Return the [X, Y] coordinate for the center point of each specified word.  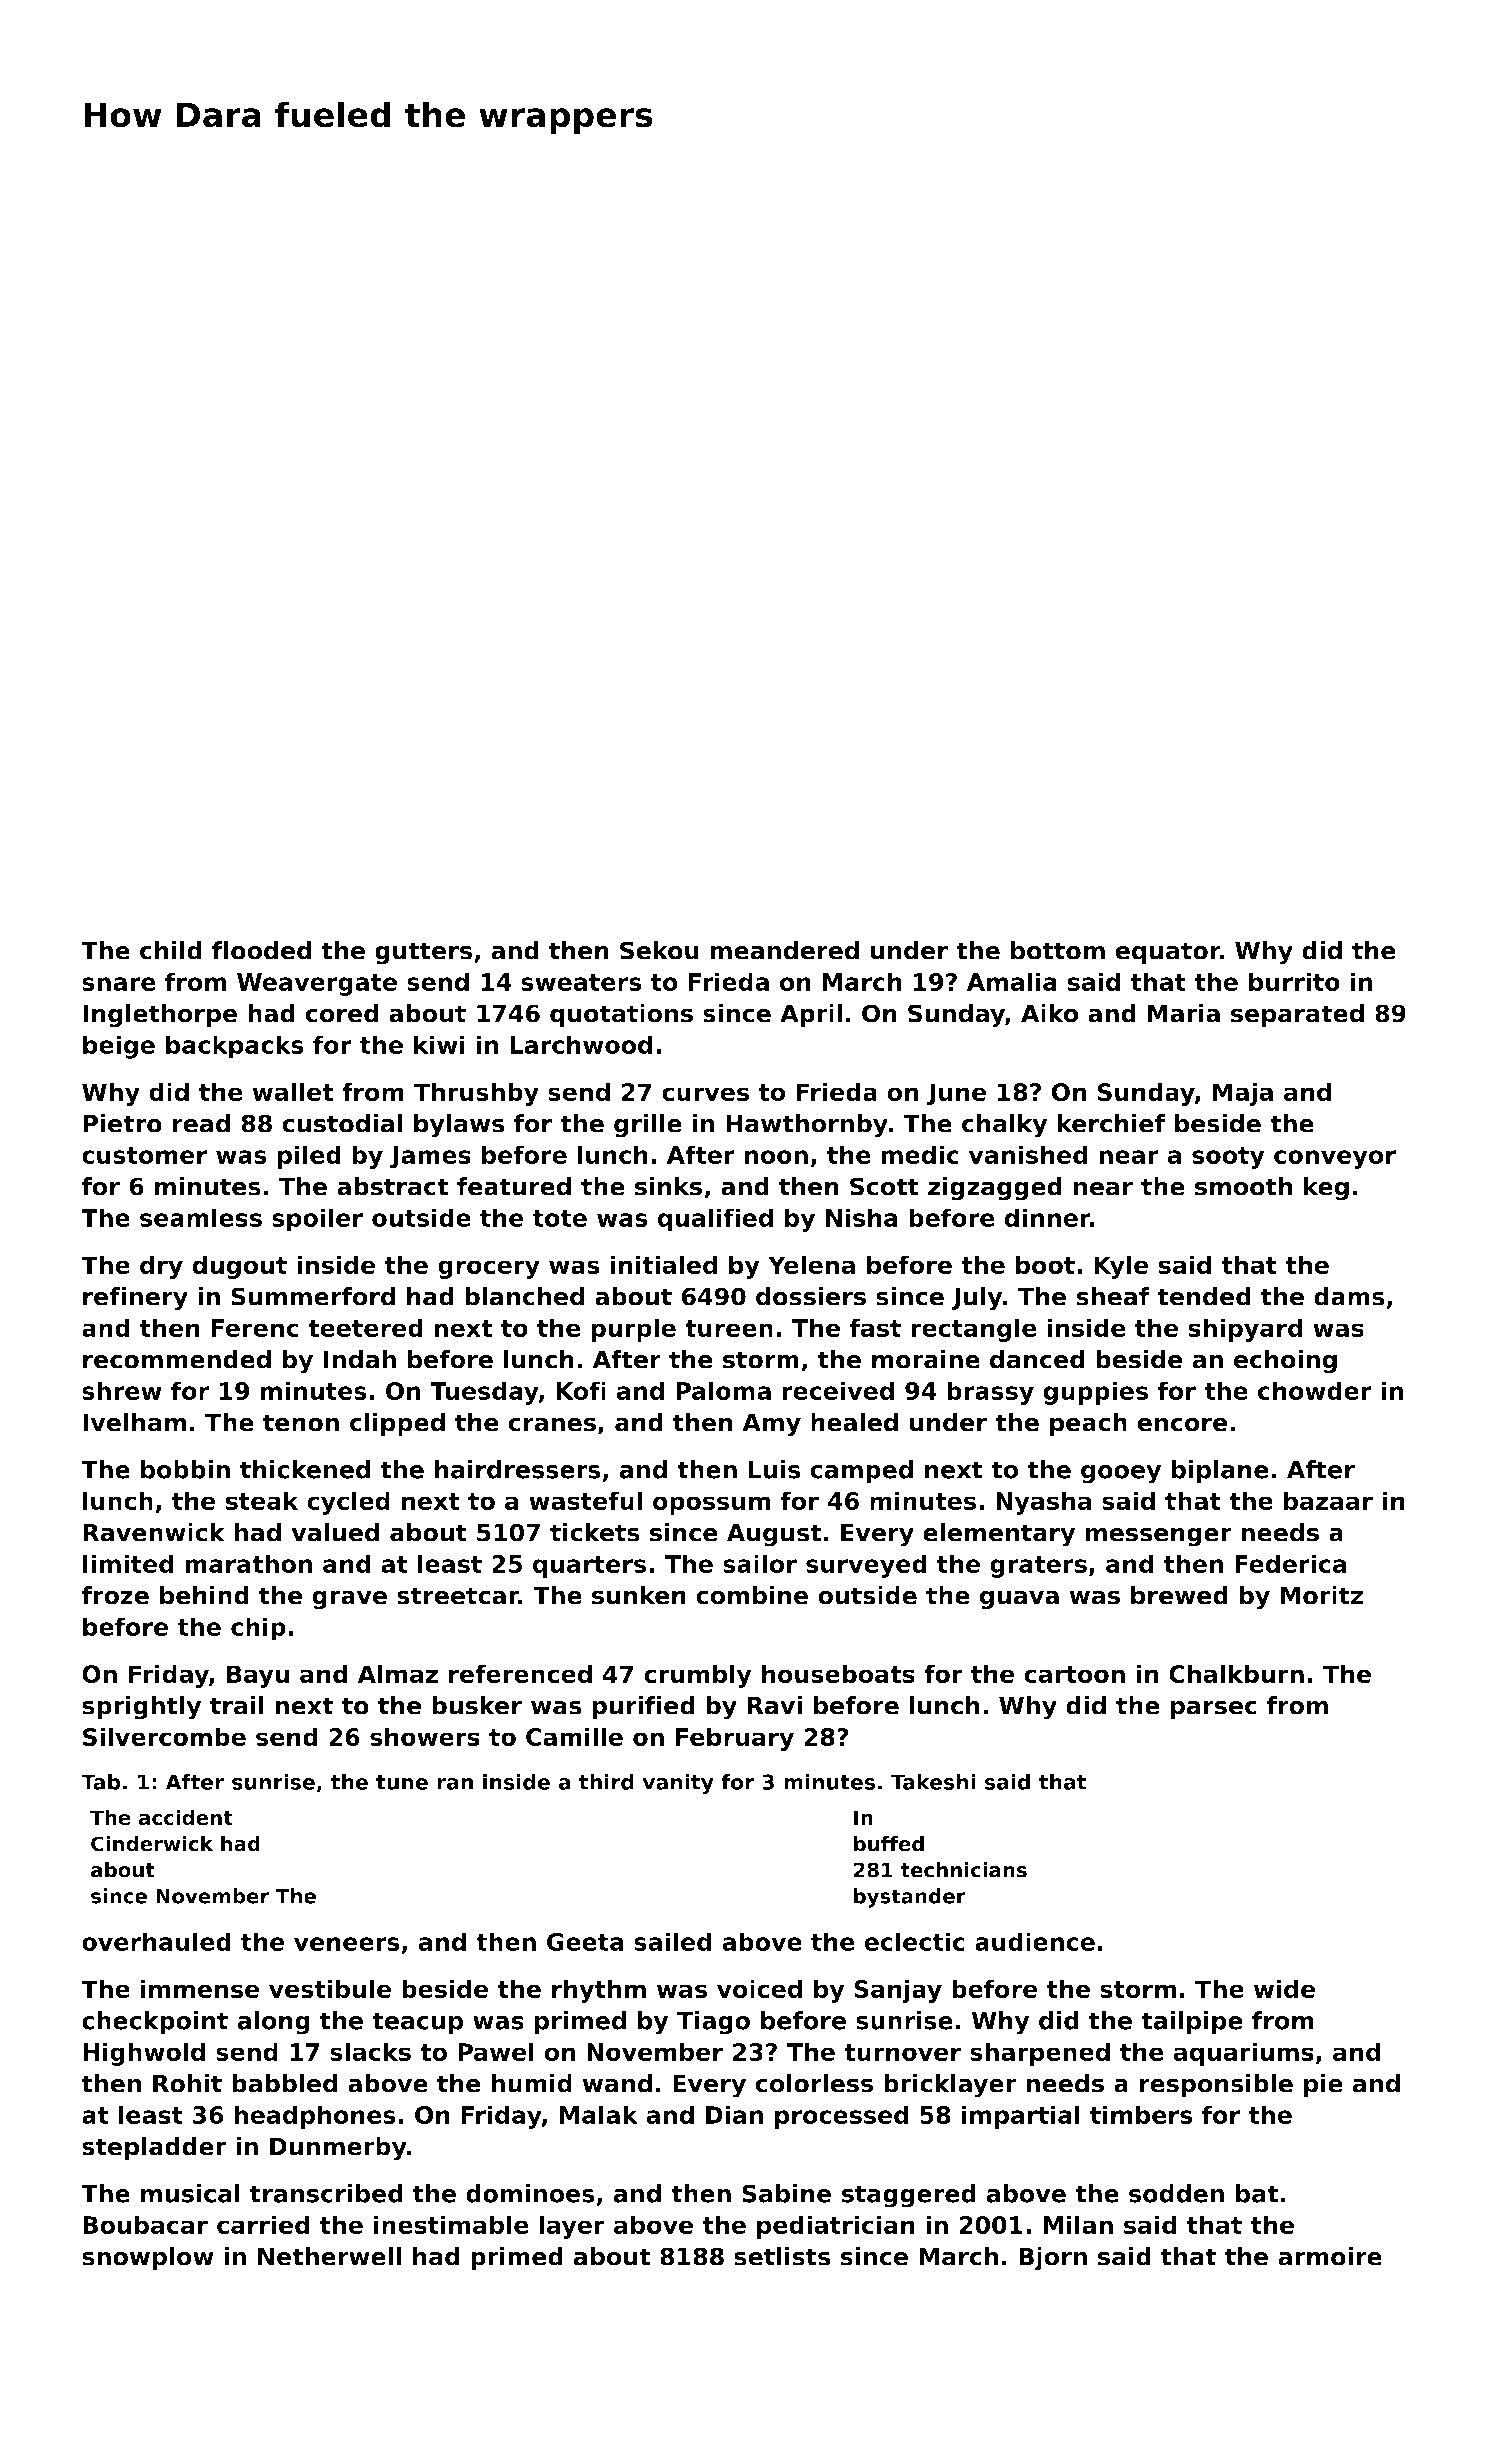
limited [128, 1563]
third [606, 1782]
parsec [1213, 1710]
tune [402, 1782]
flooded [262, 950]
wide [1285, 1989]
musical [190, 2193]
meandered [784, 950]
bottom [1058, 950]
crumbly [697, 1676]
